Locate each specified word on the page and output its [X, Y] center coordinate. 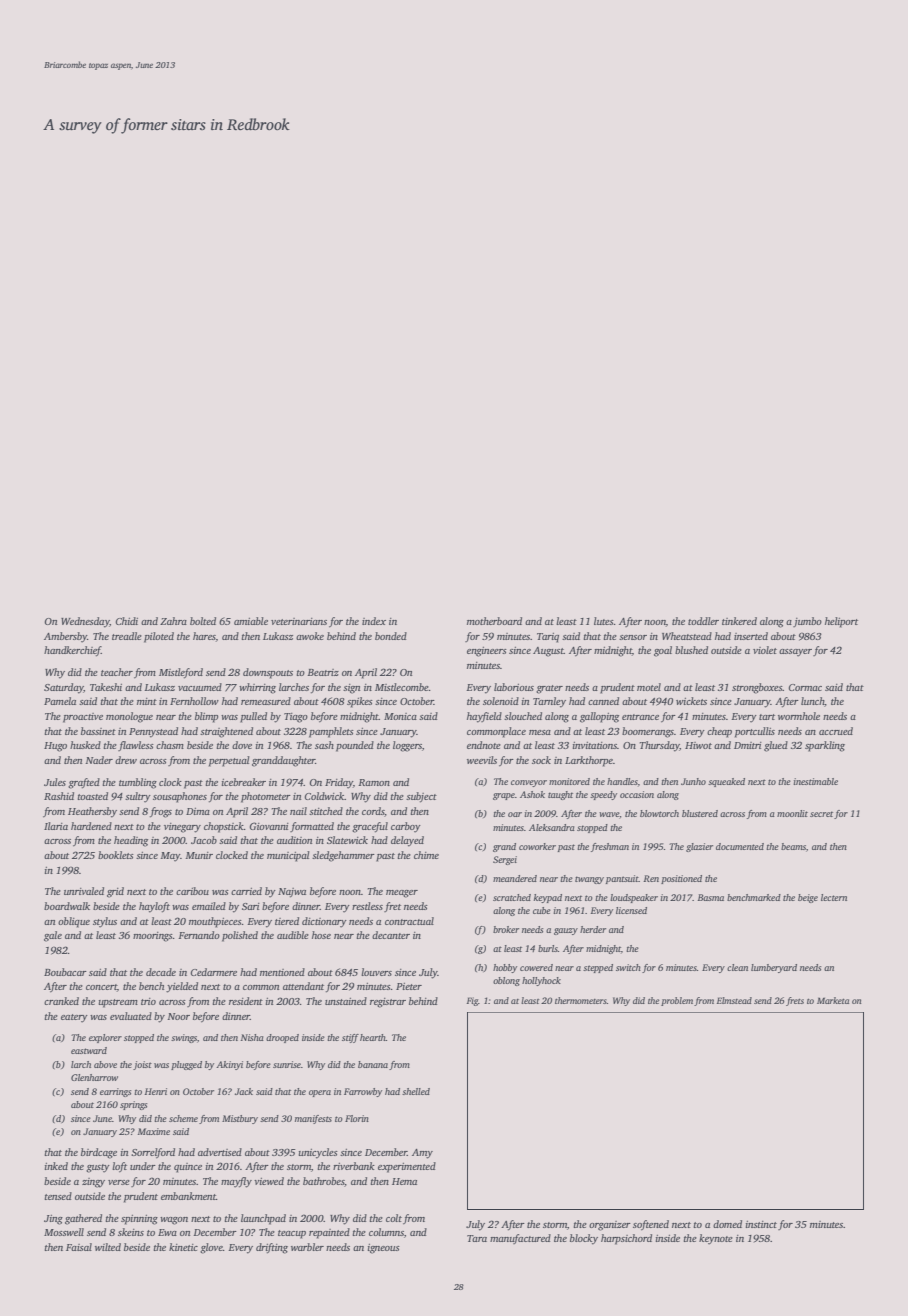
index [374, 621]
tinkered [739, 621]
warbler [307, 1247]
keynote [716, 1239]
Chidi [127, 621]
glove [211, 1248]
